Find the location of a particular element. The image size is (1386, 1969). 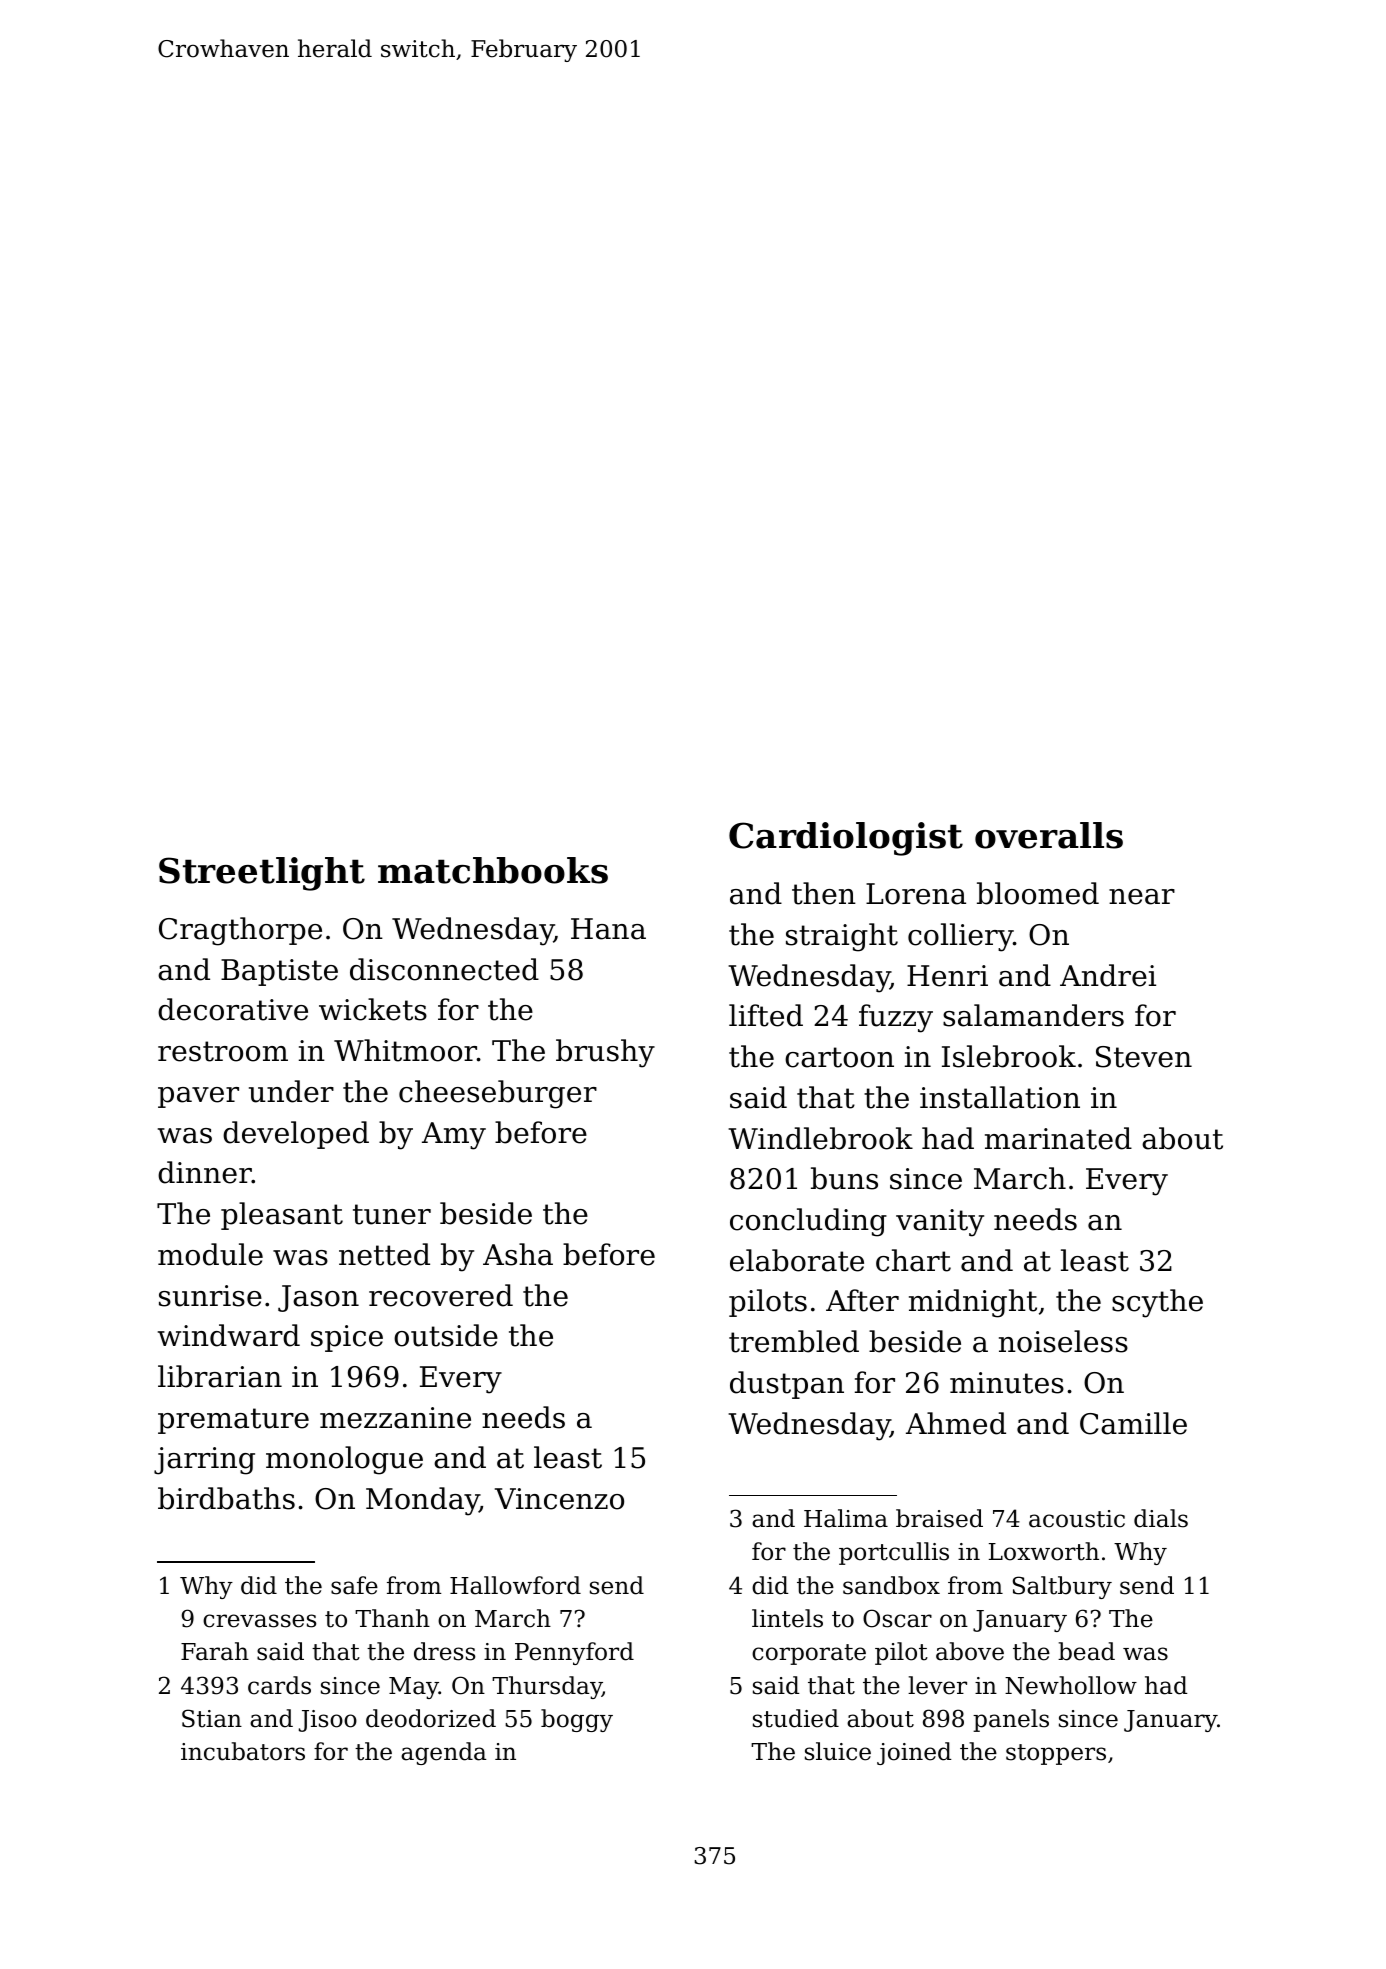

Andrei is located at coordinates (1108, 975).
